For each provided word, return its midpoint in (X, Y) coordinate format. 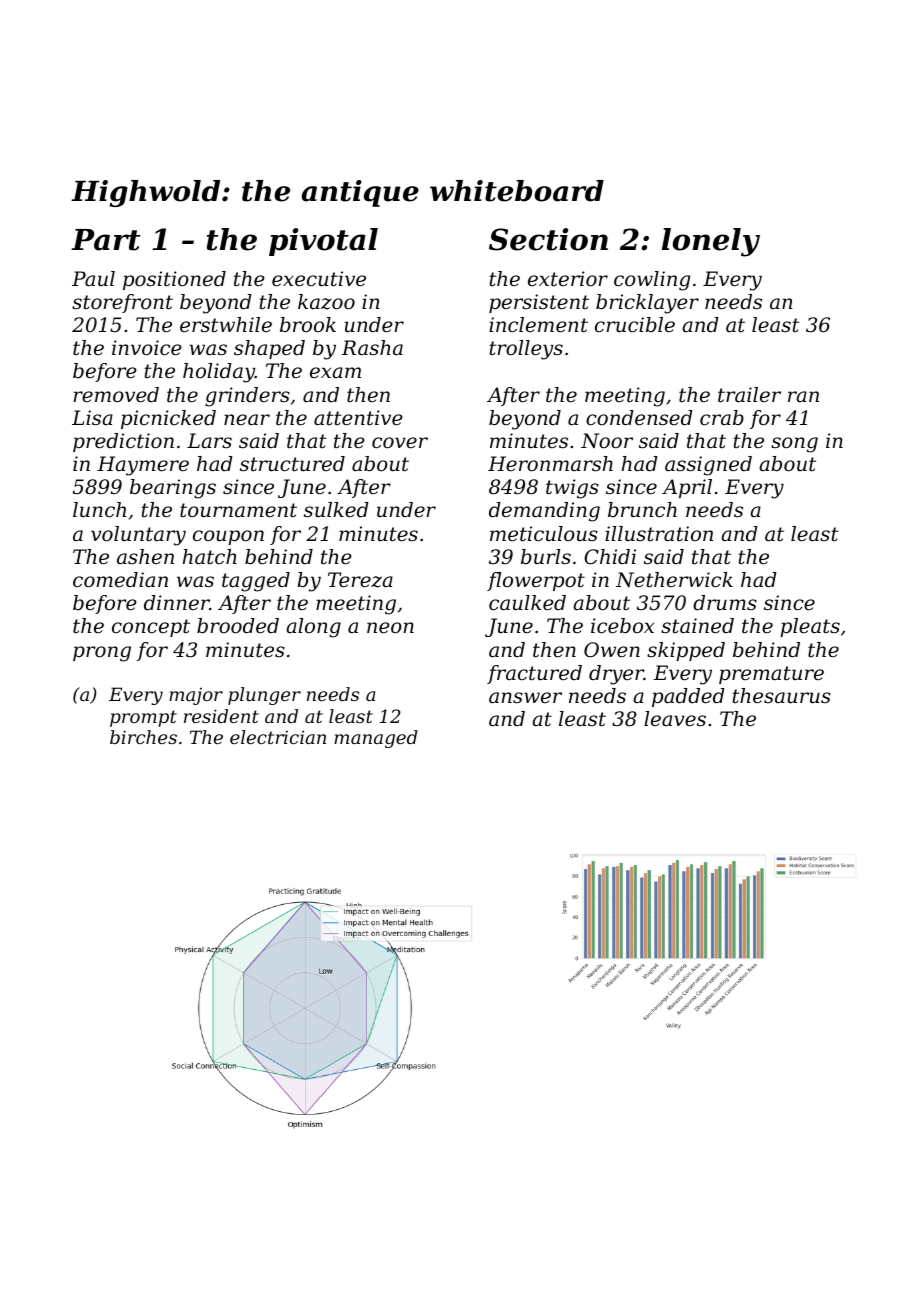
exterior (568, 279)
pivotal (323, 242)
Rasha (372, 348)
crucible (635, 325)
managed (376, 739)
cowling (652, 281)
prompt (143, 718)
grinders (247, 397)
